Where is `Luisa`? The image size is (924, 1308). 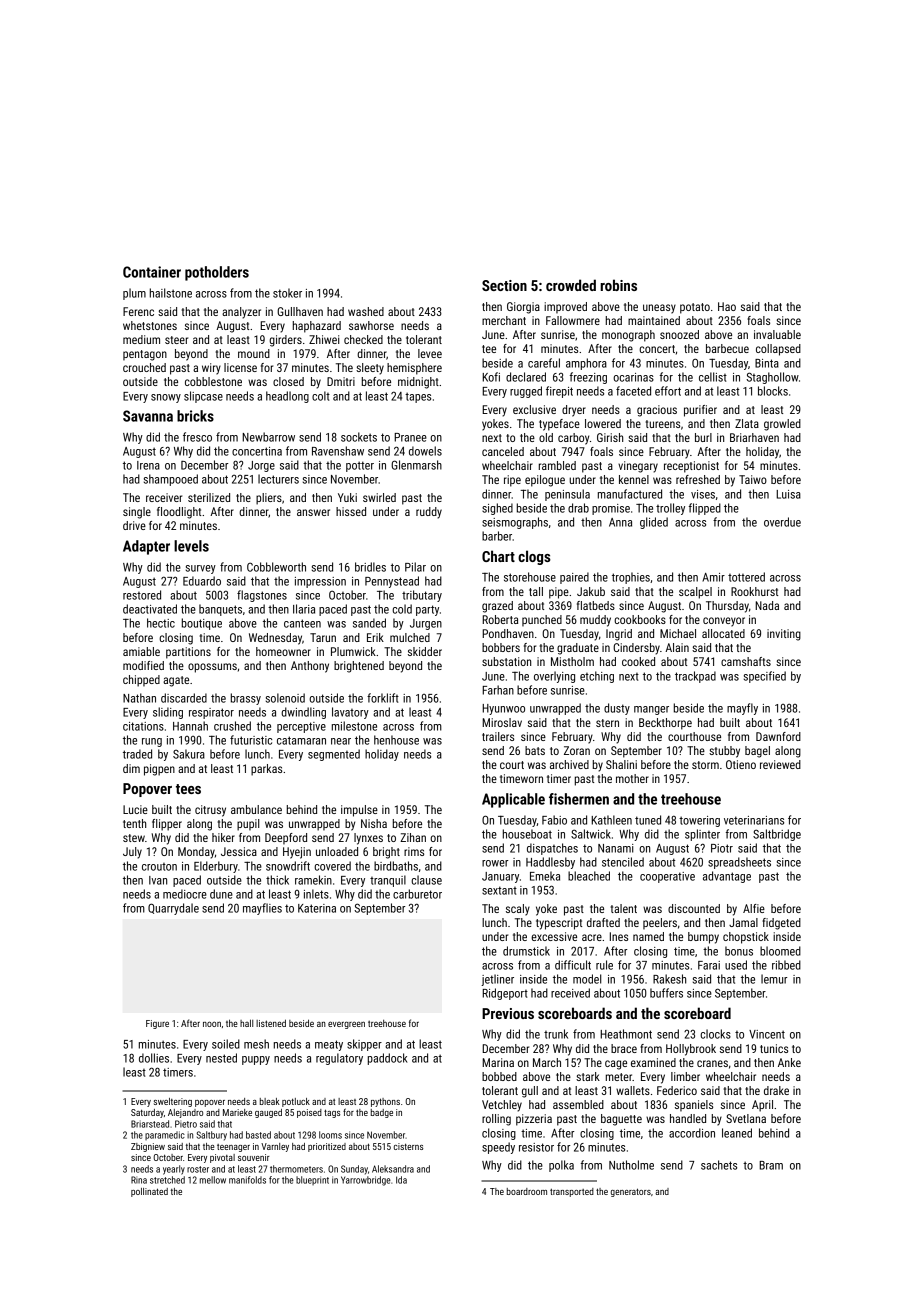
Luisa is located at coordinates (788, 494).
